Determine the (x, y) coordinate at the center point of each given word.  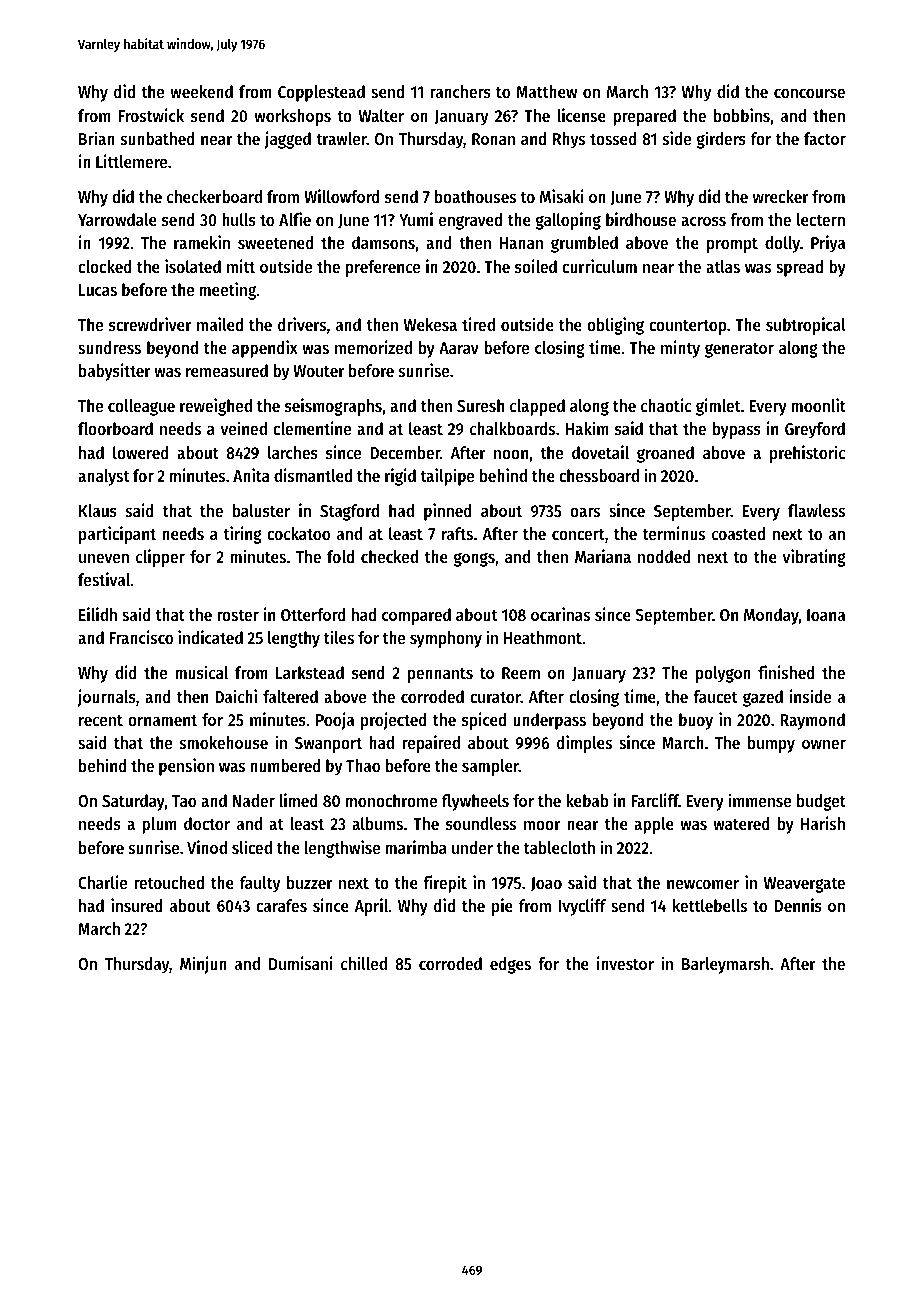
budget (821, 802)
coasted (738, 533)
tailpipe (447, 477)
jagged (287, 140)
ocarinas (560, 614)
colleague (141, 407)
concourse (809, 93)
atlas (723, 266)
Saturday (133, 802)
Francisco (141, 637)
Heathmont (543, 637)
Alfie (295, 219)
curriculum (599, 266)
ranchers (460, 91)
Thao (363, 765)
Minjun (203, 965)
